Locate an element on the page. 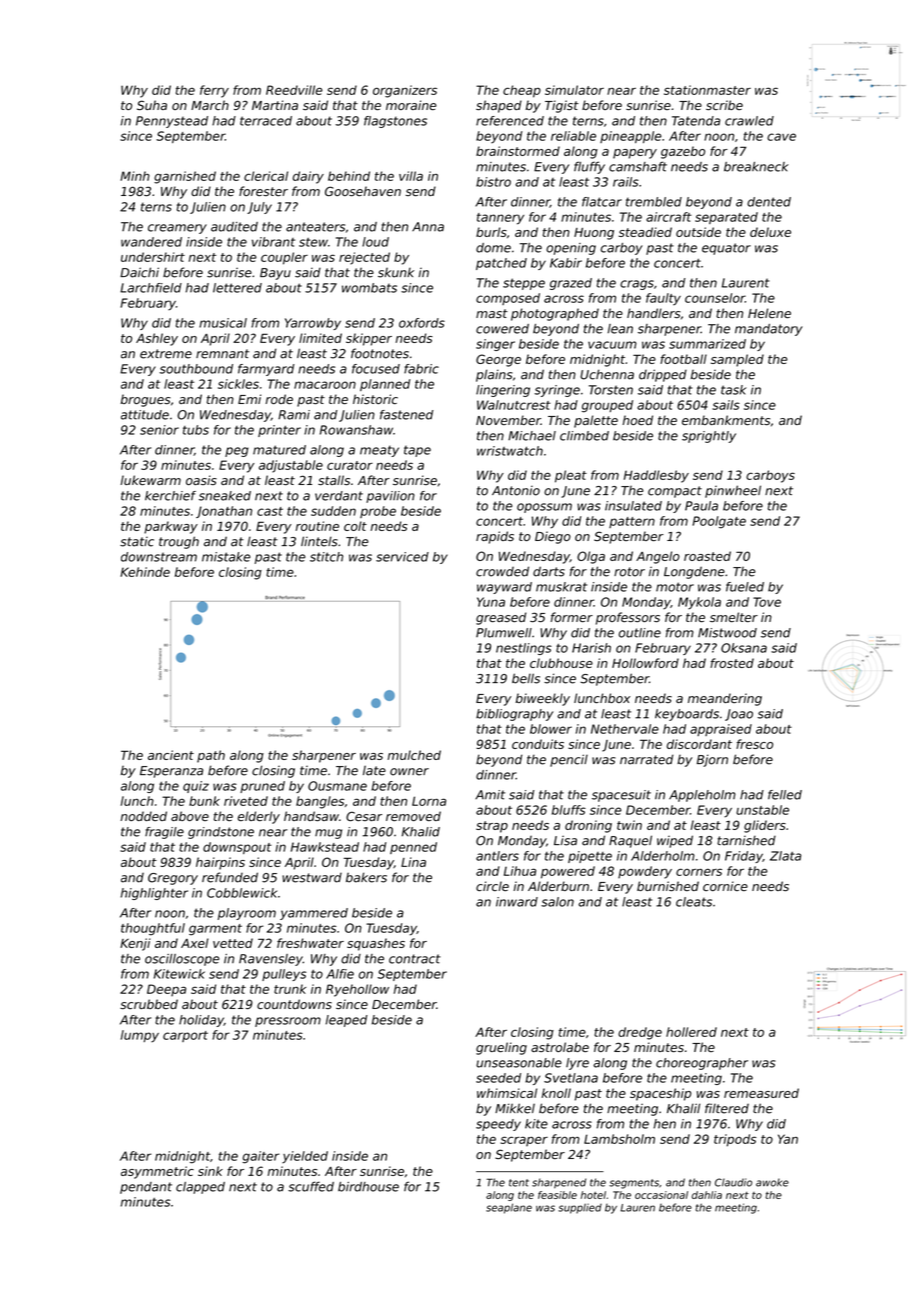 The width and height of the page is (924, 1308). seaplane is located at coordinates (509, 1208).
